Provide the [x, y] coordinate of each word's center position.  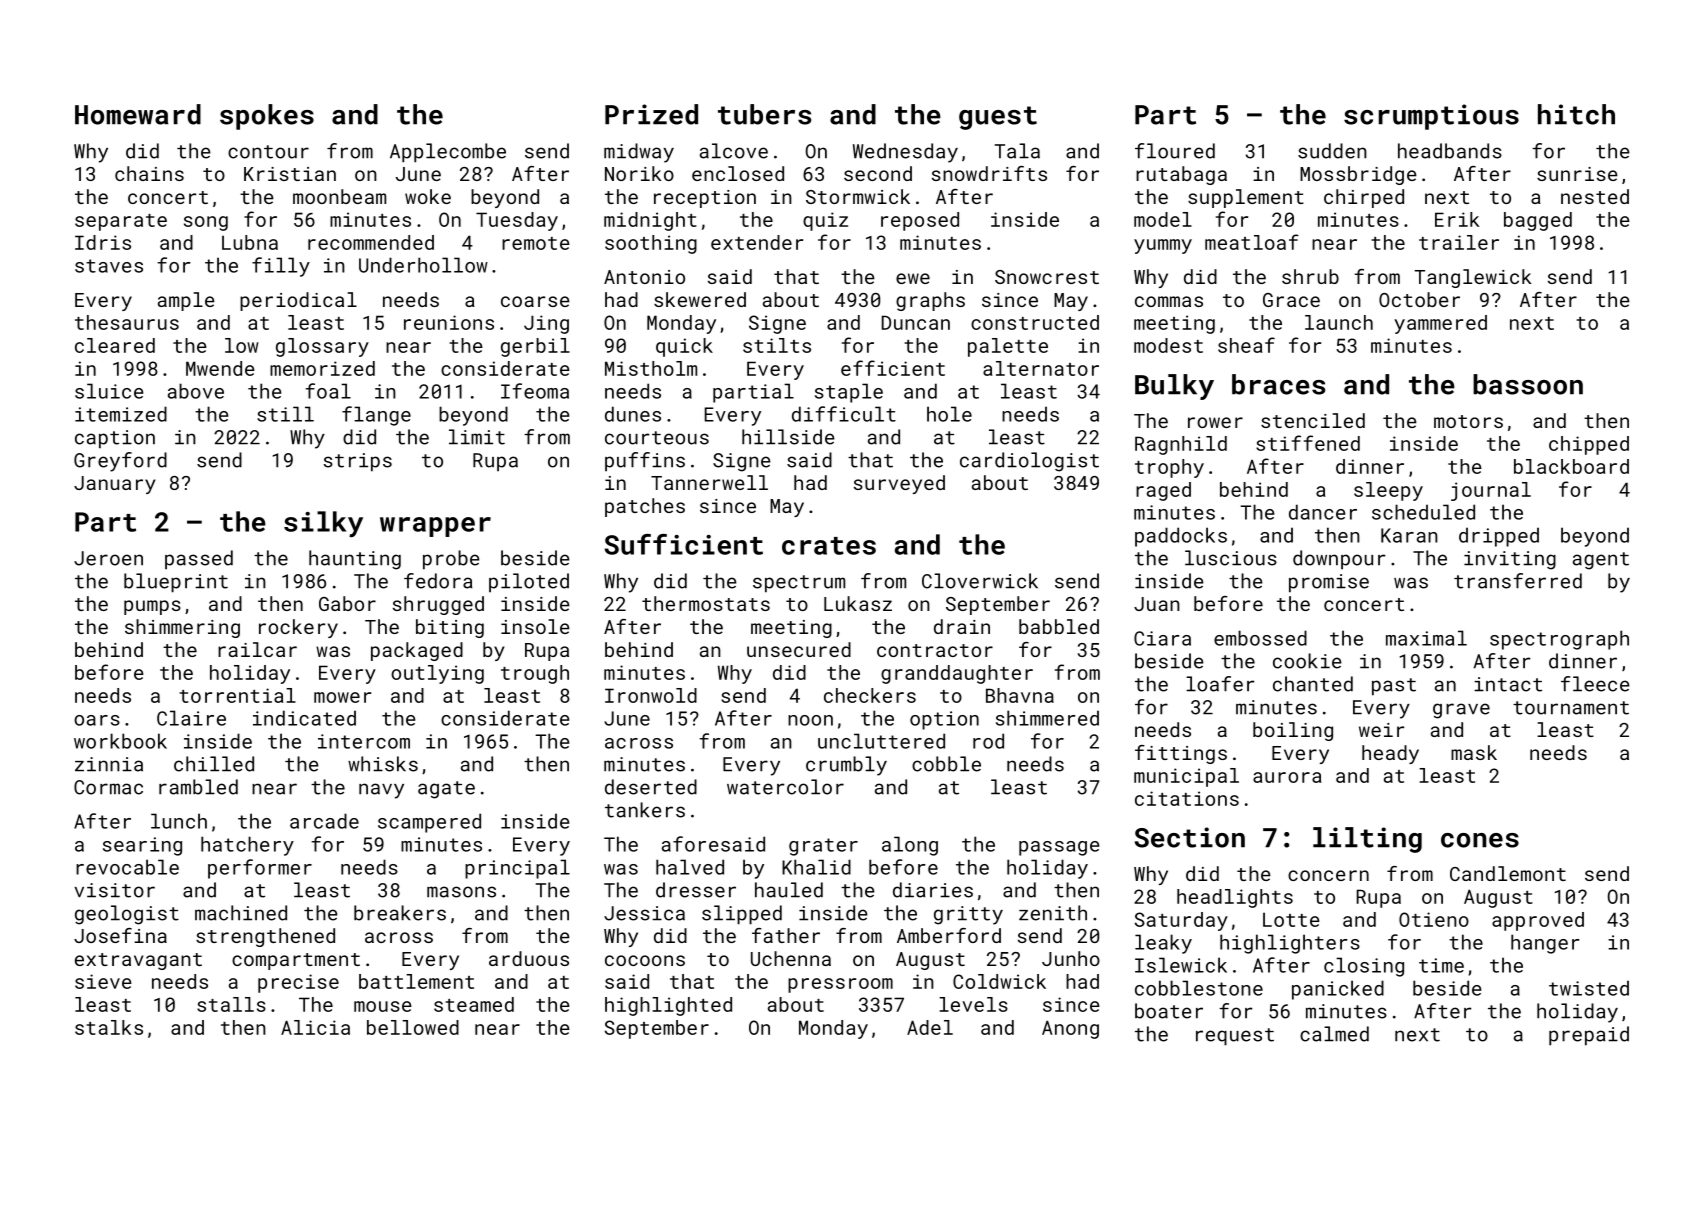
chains [149, 173]
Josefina [120, 935]
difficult [844, 414]
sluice [109, 391]
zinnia [109, 764]
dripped [1499, 537]
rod [988, 741]
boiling [1293, 731]
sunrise [1577, 174]
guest [998, 118]
